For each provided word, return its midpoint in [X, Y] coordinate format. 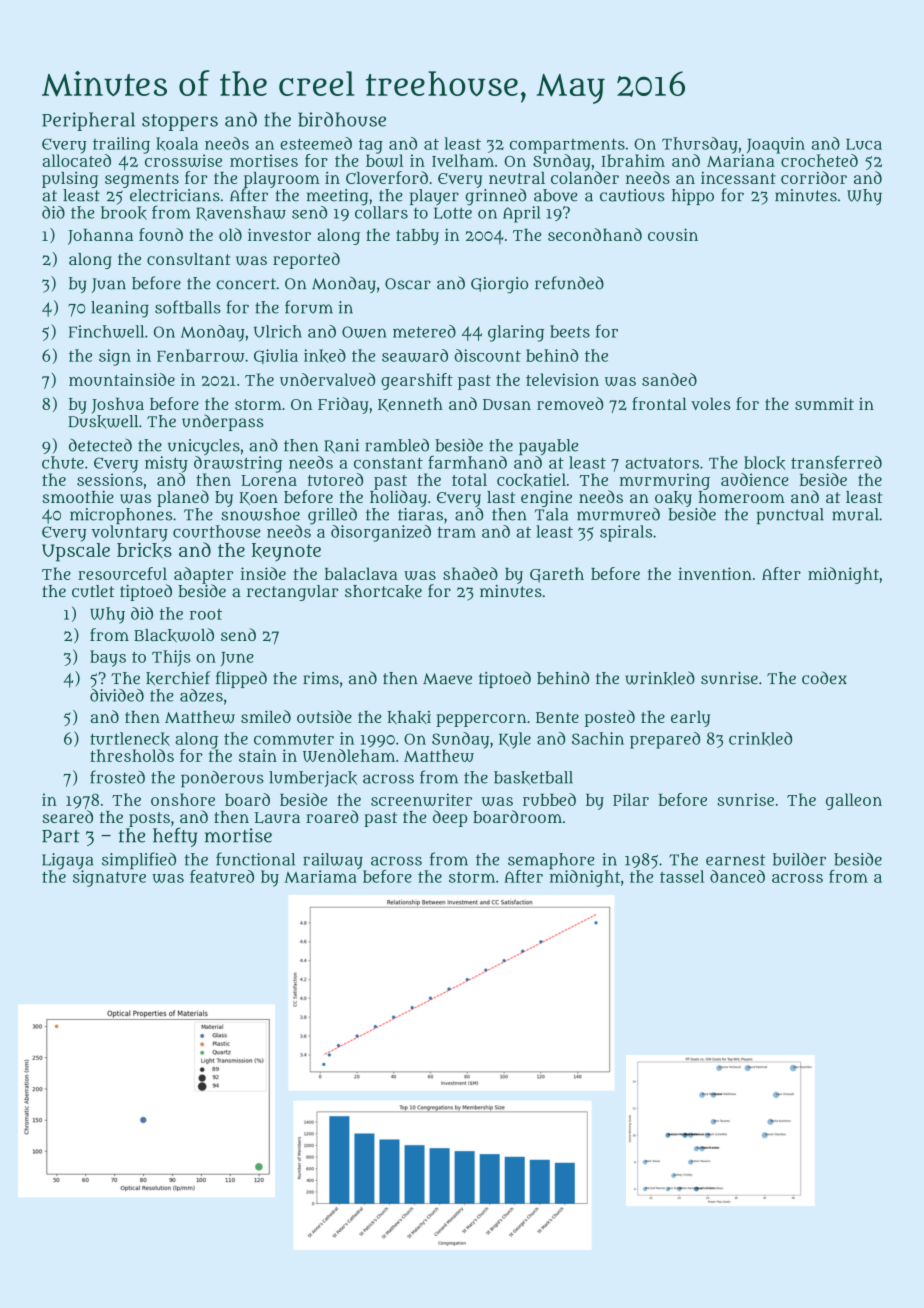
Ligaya [67, 861]
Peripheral [88, 121]
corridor [814, 177]
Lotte [453, 213]
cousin [673, 234]
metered [424, 331]
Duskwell [103, 421]
